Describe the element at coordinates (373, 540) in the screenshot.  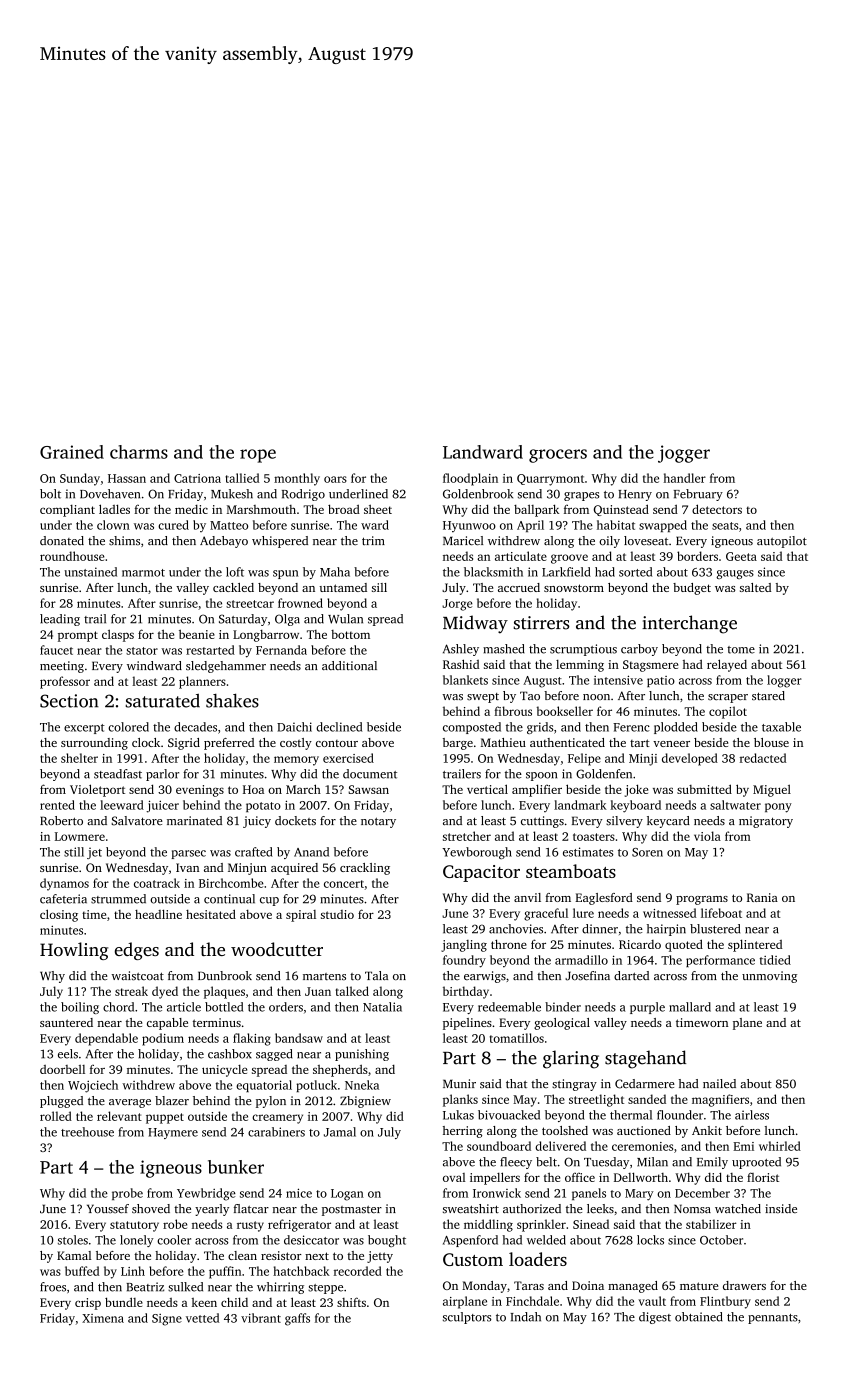
I see `trim` at that location.
